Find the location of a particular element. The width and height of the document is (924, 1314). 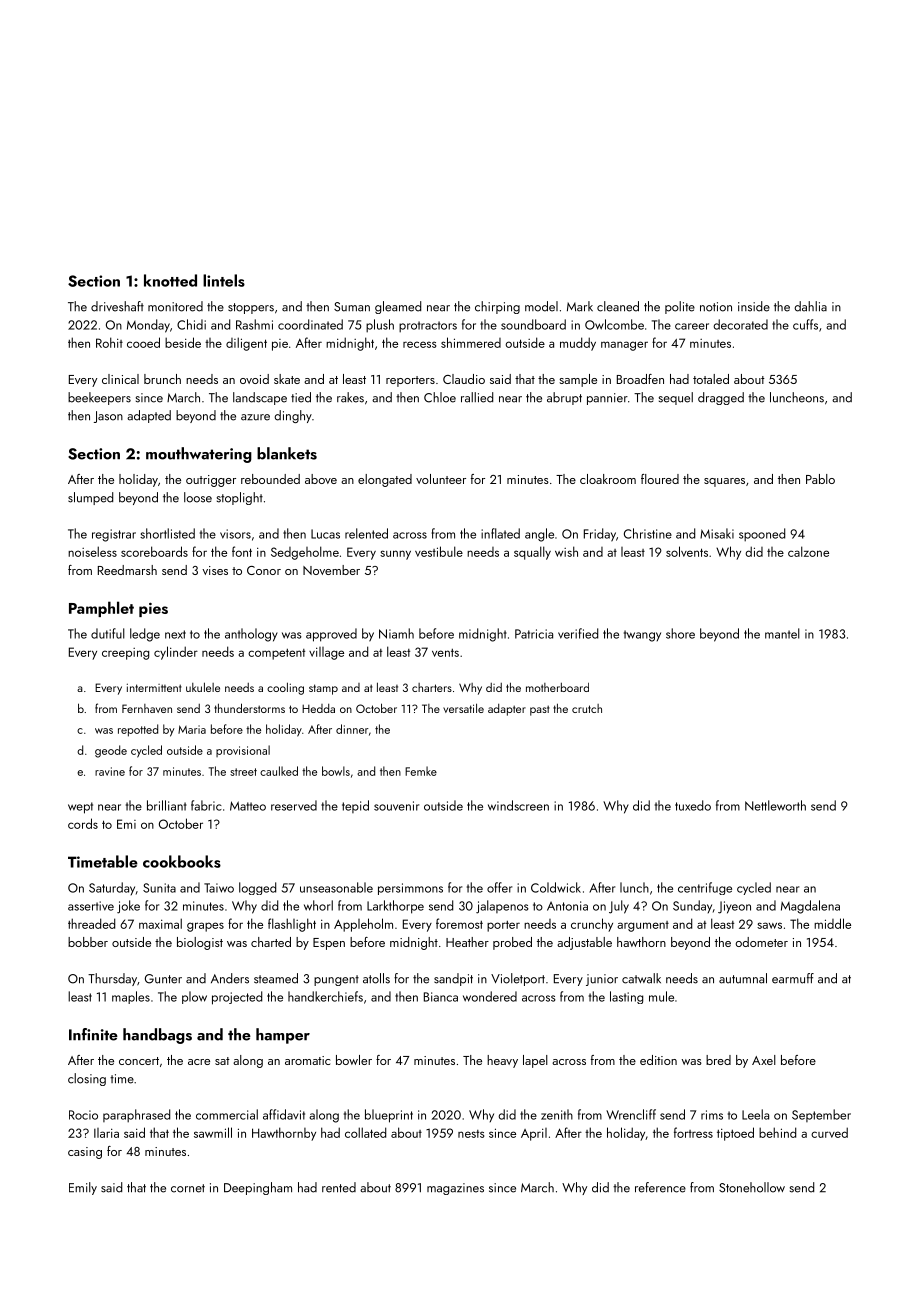

lintels is located at coordinates (224, 280).
